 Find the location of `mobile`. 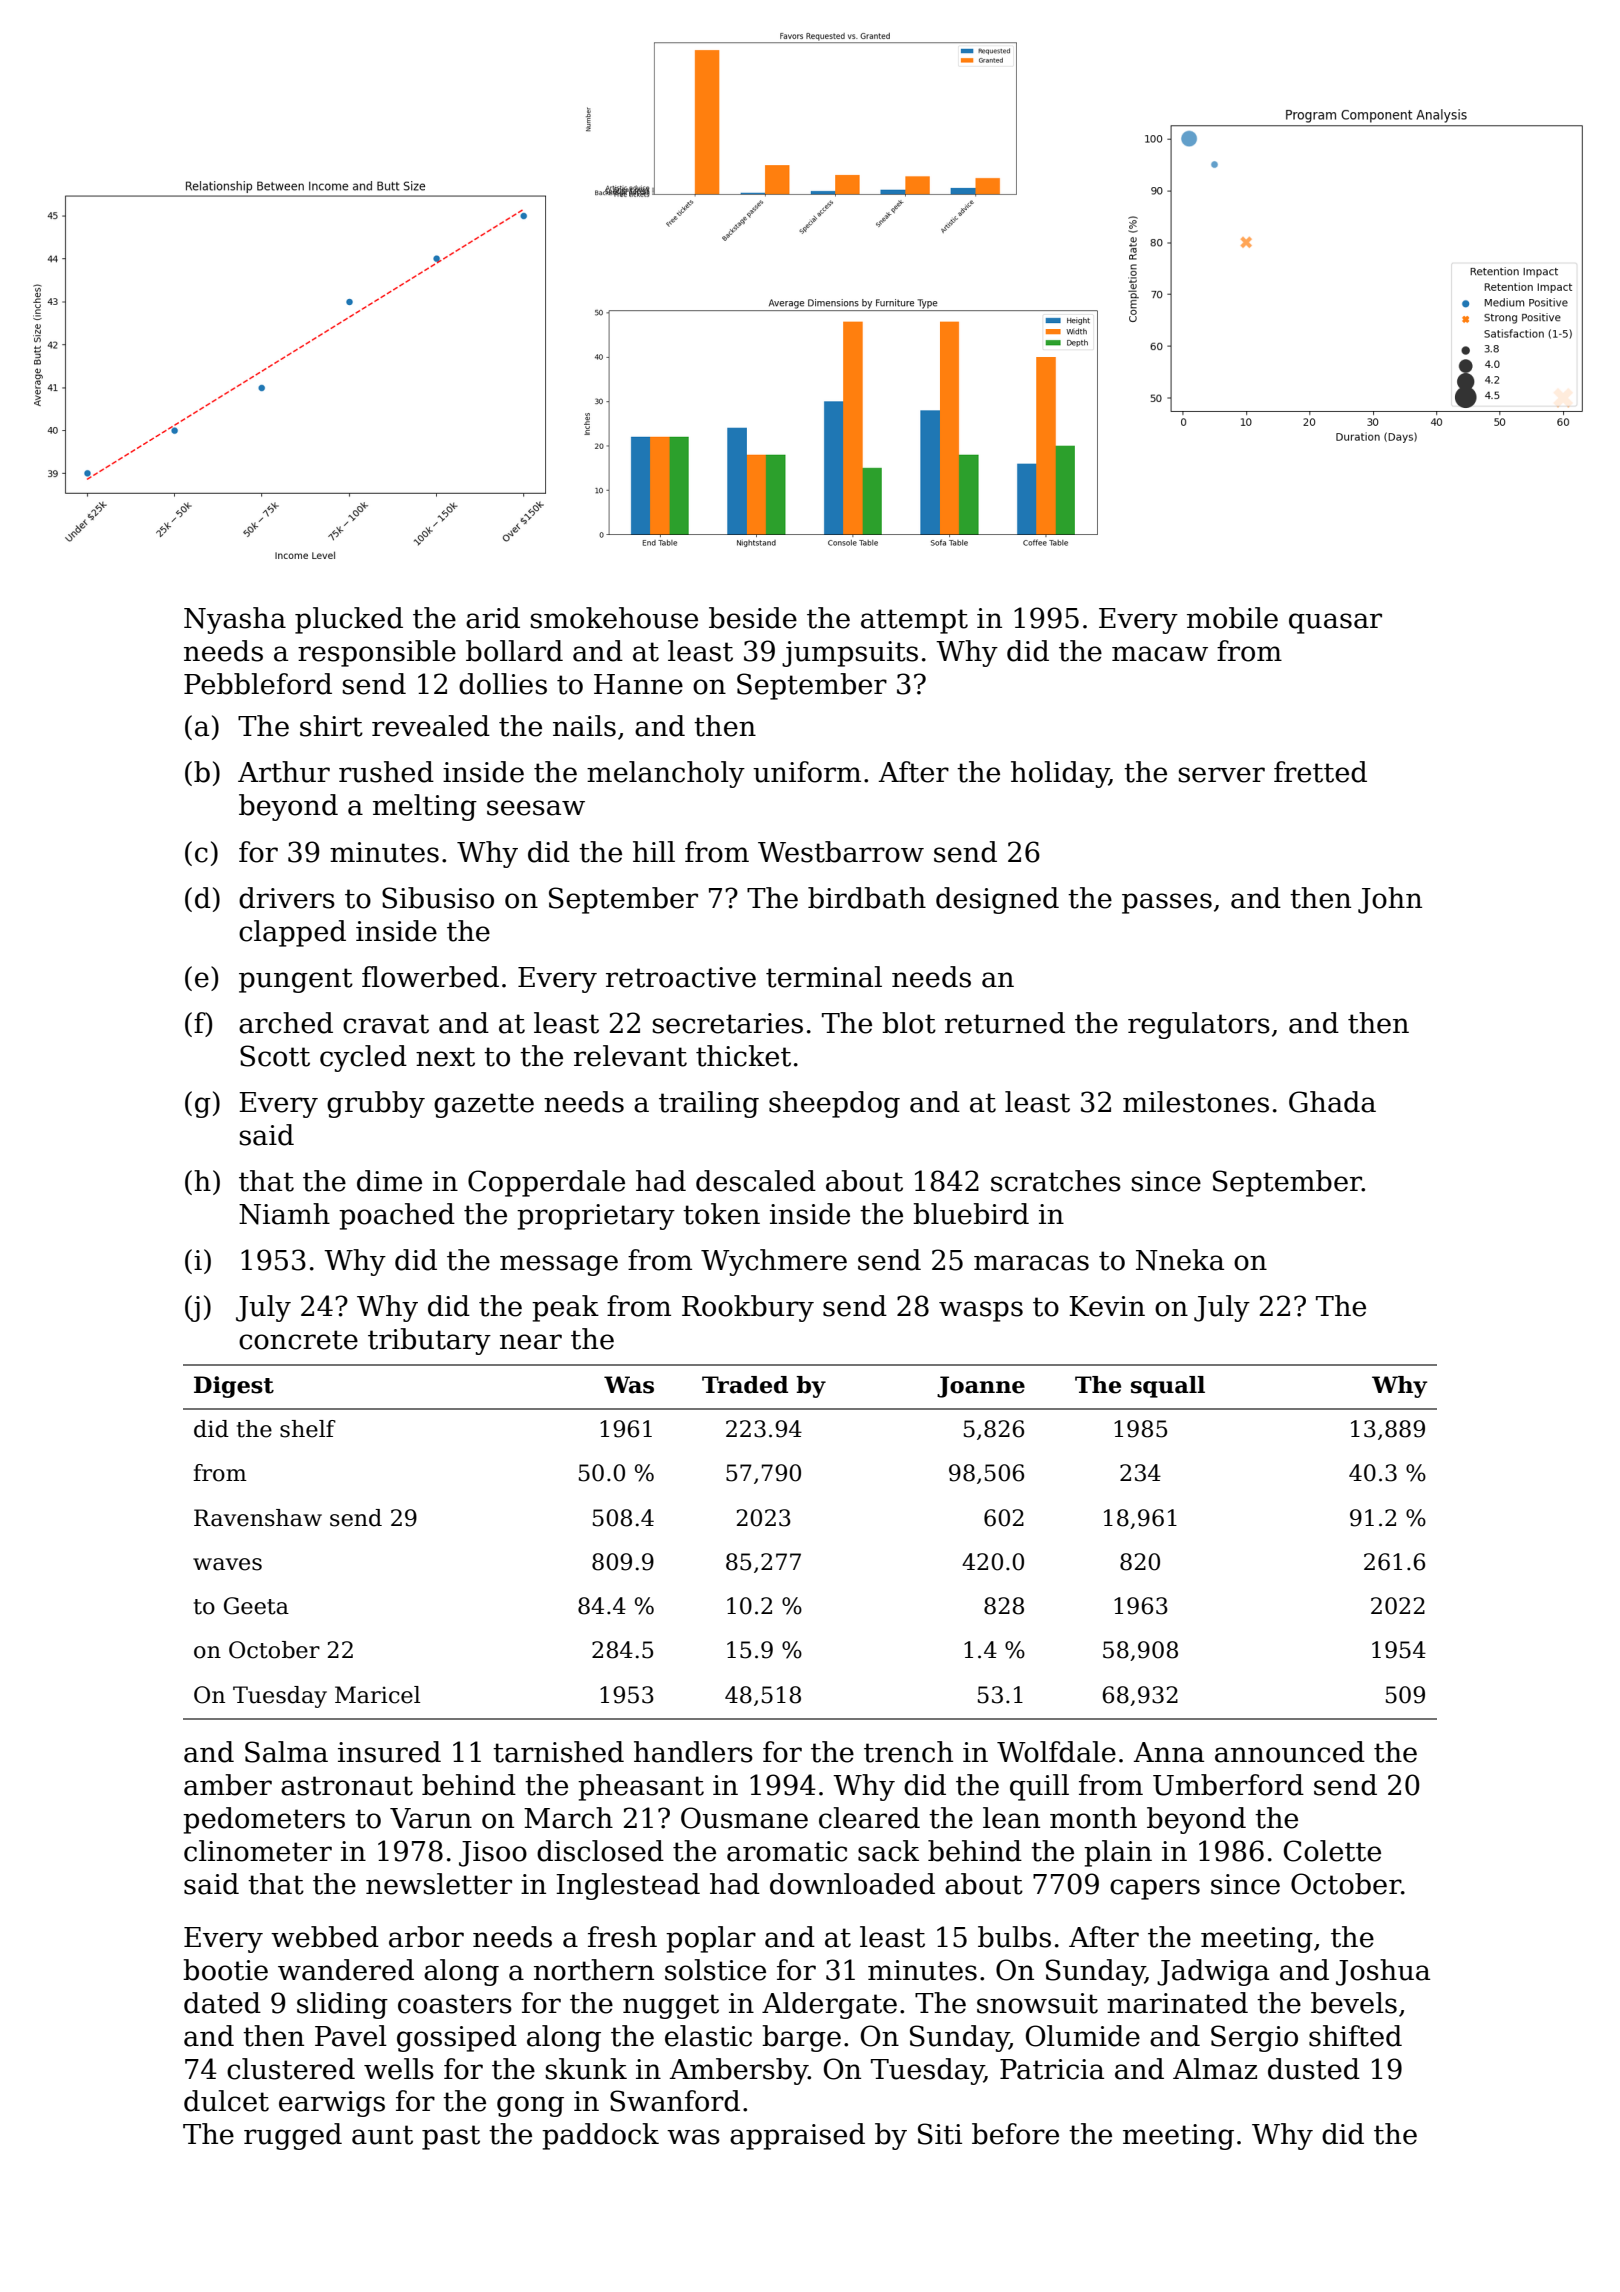

mobile is located at coordinates (1232, 618).
